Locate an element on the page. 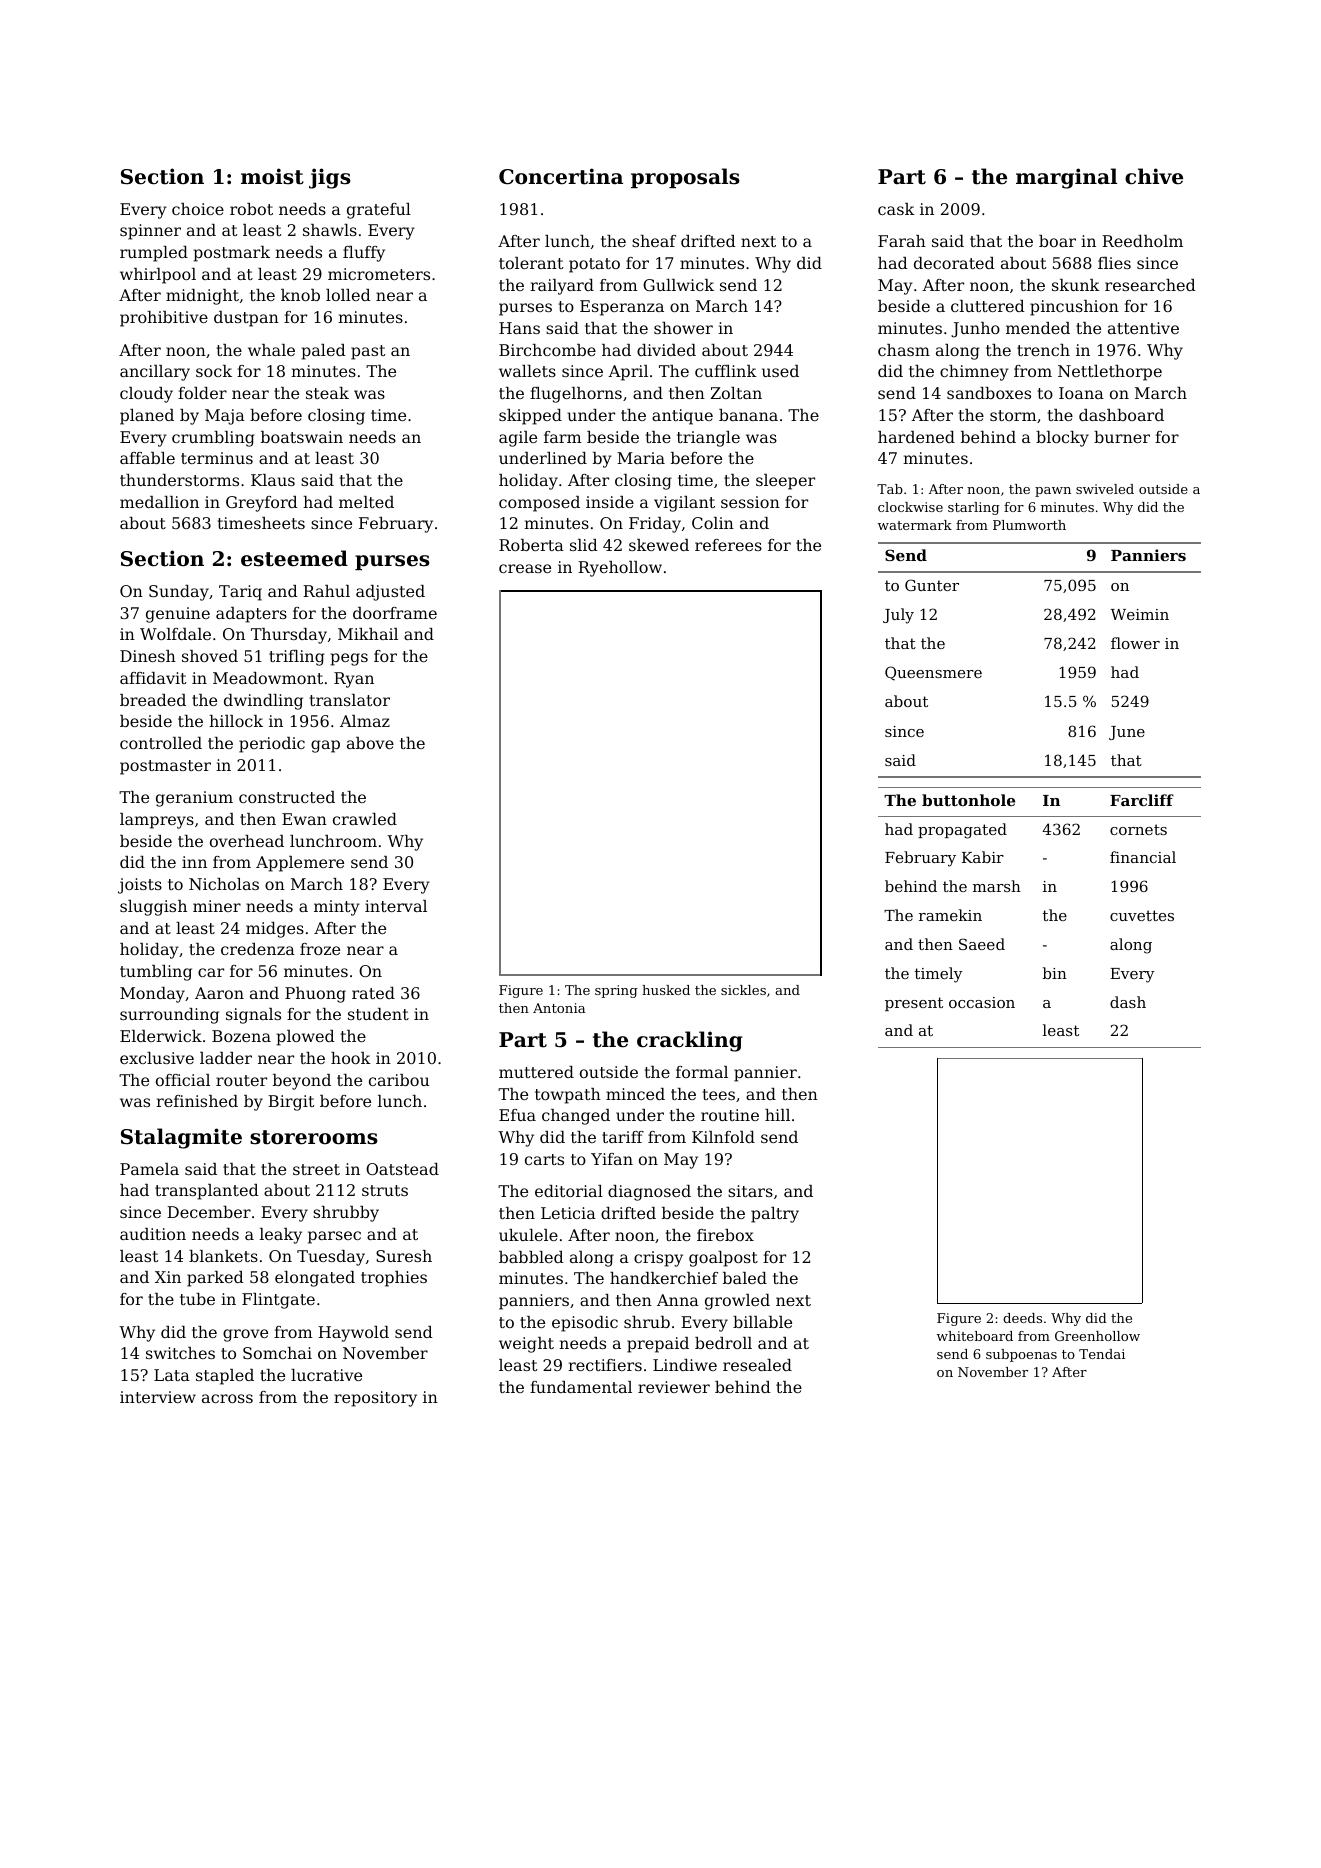 This page has height=1868, width=1321. flugelhorns is located at coordinates (576, 395).
